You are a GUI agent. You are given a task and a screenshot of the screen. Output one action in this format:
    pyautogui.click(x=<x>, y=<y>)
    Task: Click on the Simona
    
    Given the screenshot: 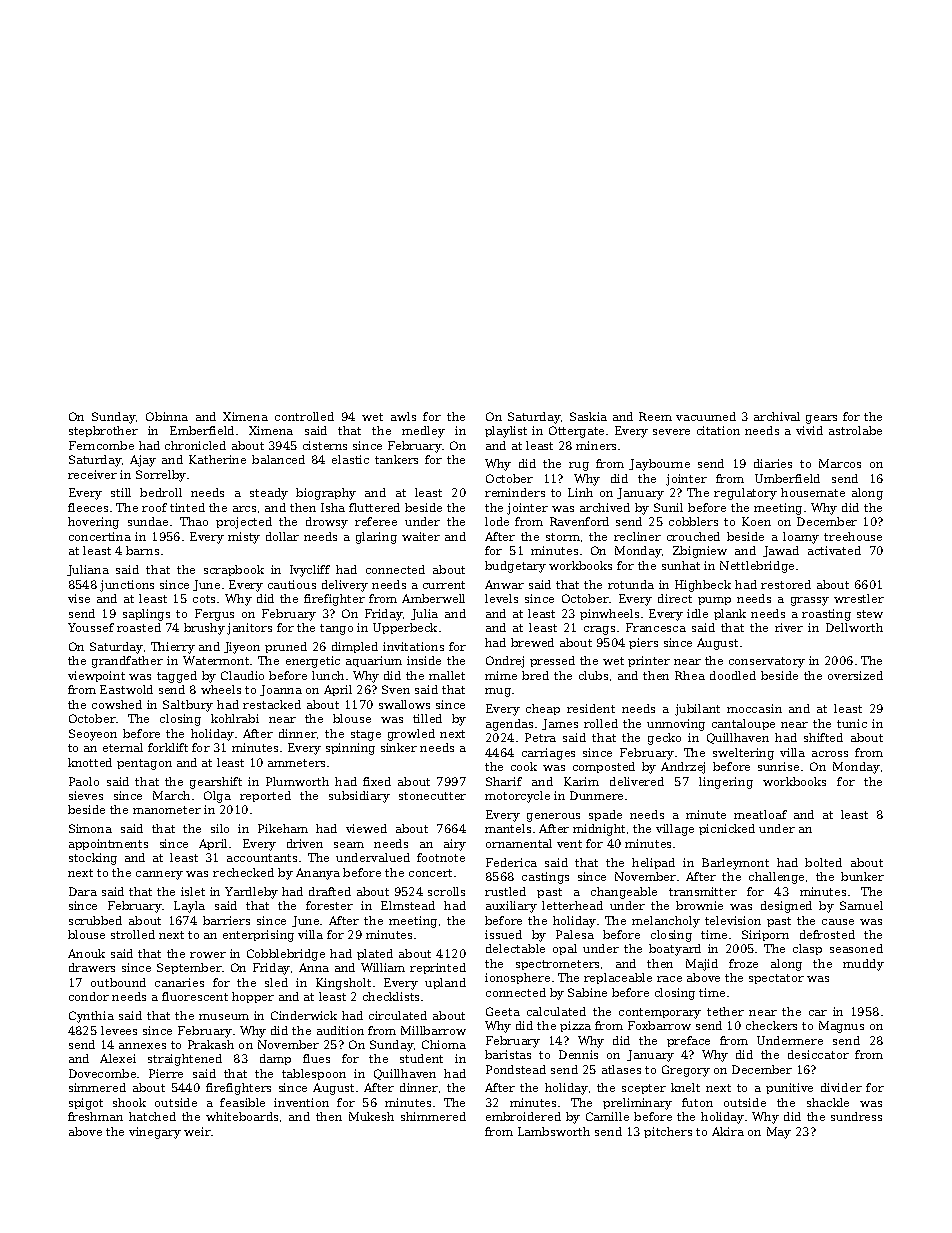 What is the action you would take?
    pyautogui.click(x=90, y=828)
